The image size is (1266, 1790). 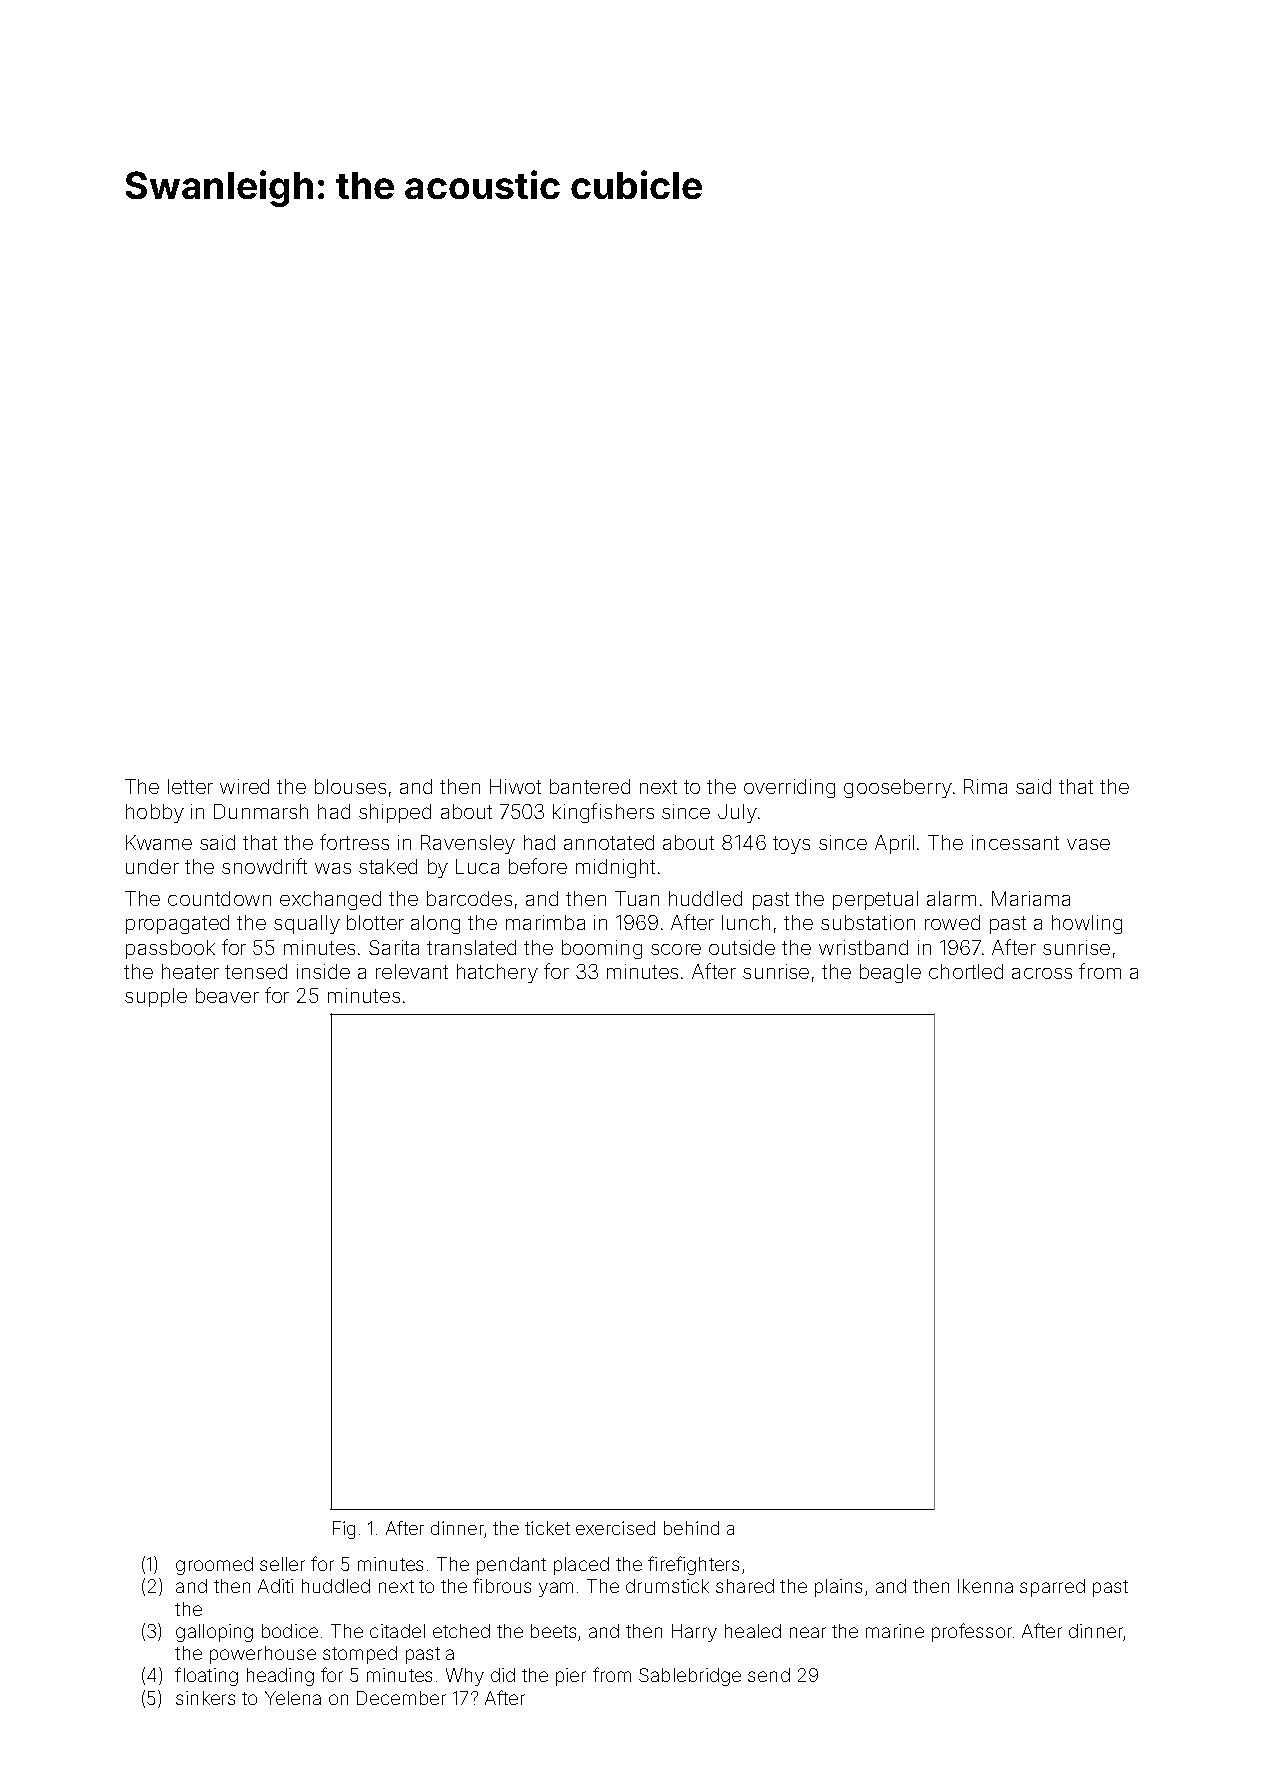 I want to click on inside, so click(x=323, y=971).
